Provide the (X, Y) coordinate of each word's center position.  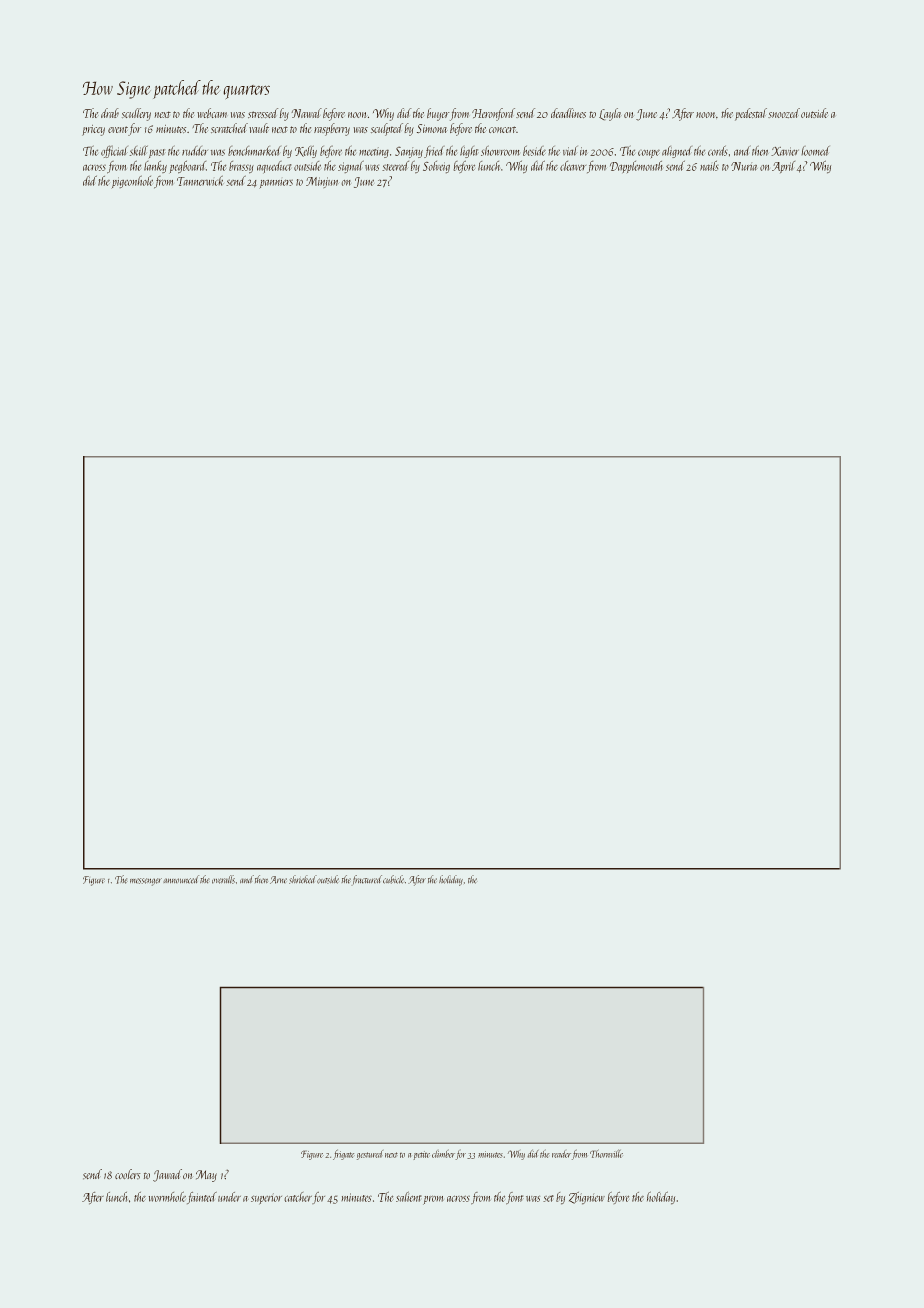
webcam (212, 113)
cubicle (393, 879)
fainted (202, 1198)
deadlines (568, 113)
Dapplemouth (636, 167)
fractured (367, 879)
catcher (298, 1197)
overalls (223, 879)
